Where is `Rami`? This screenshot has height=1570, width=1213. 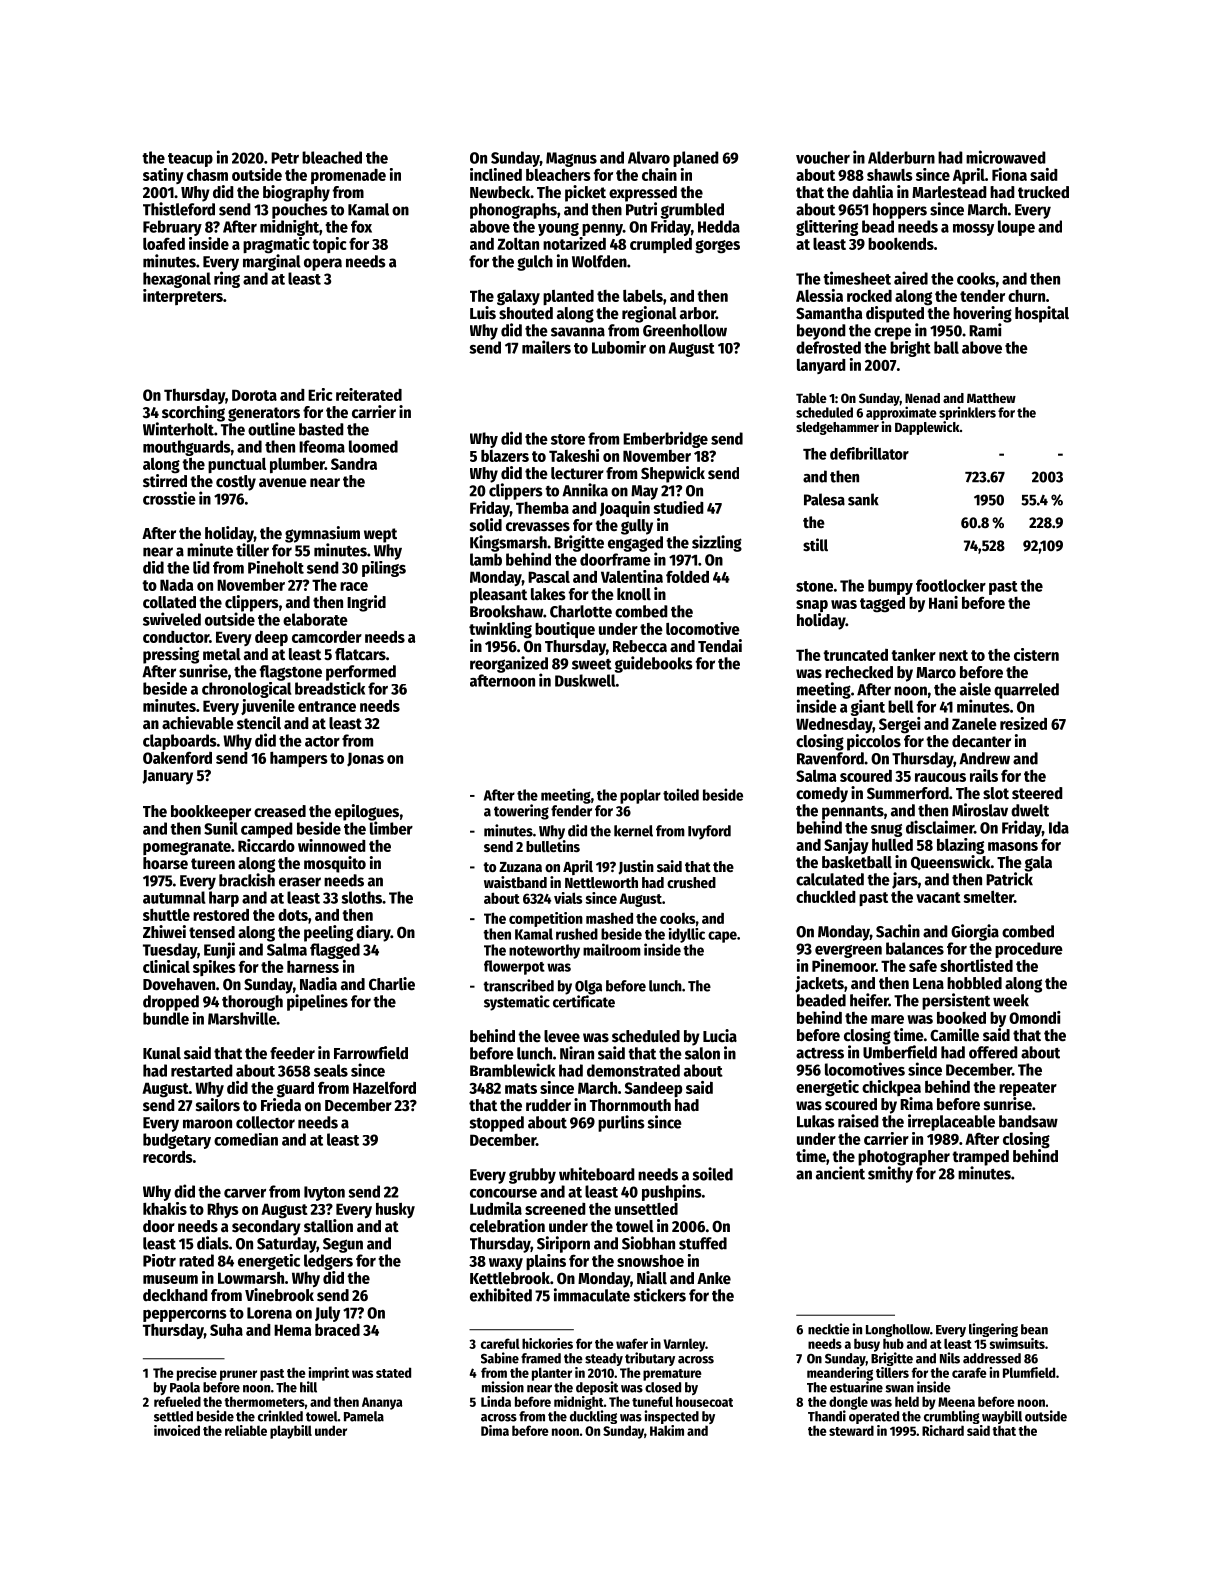
Rami is located at coordinates (985, 330).
